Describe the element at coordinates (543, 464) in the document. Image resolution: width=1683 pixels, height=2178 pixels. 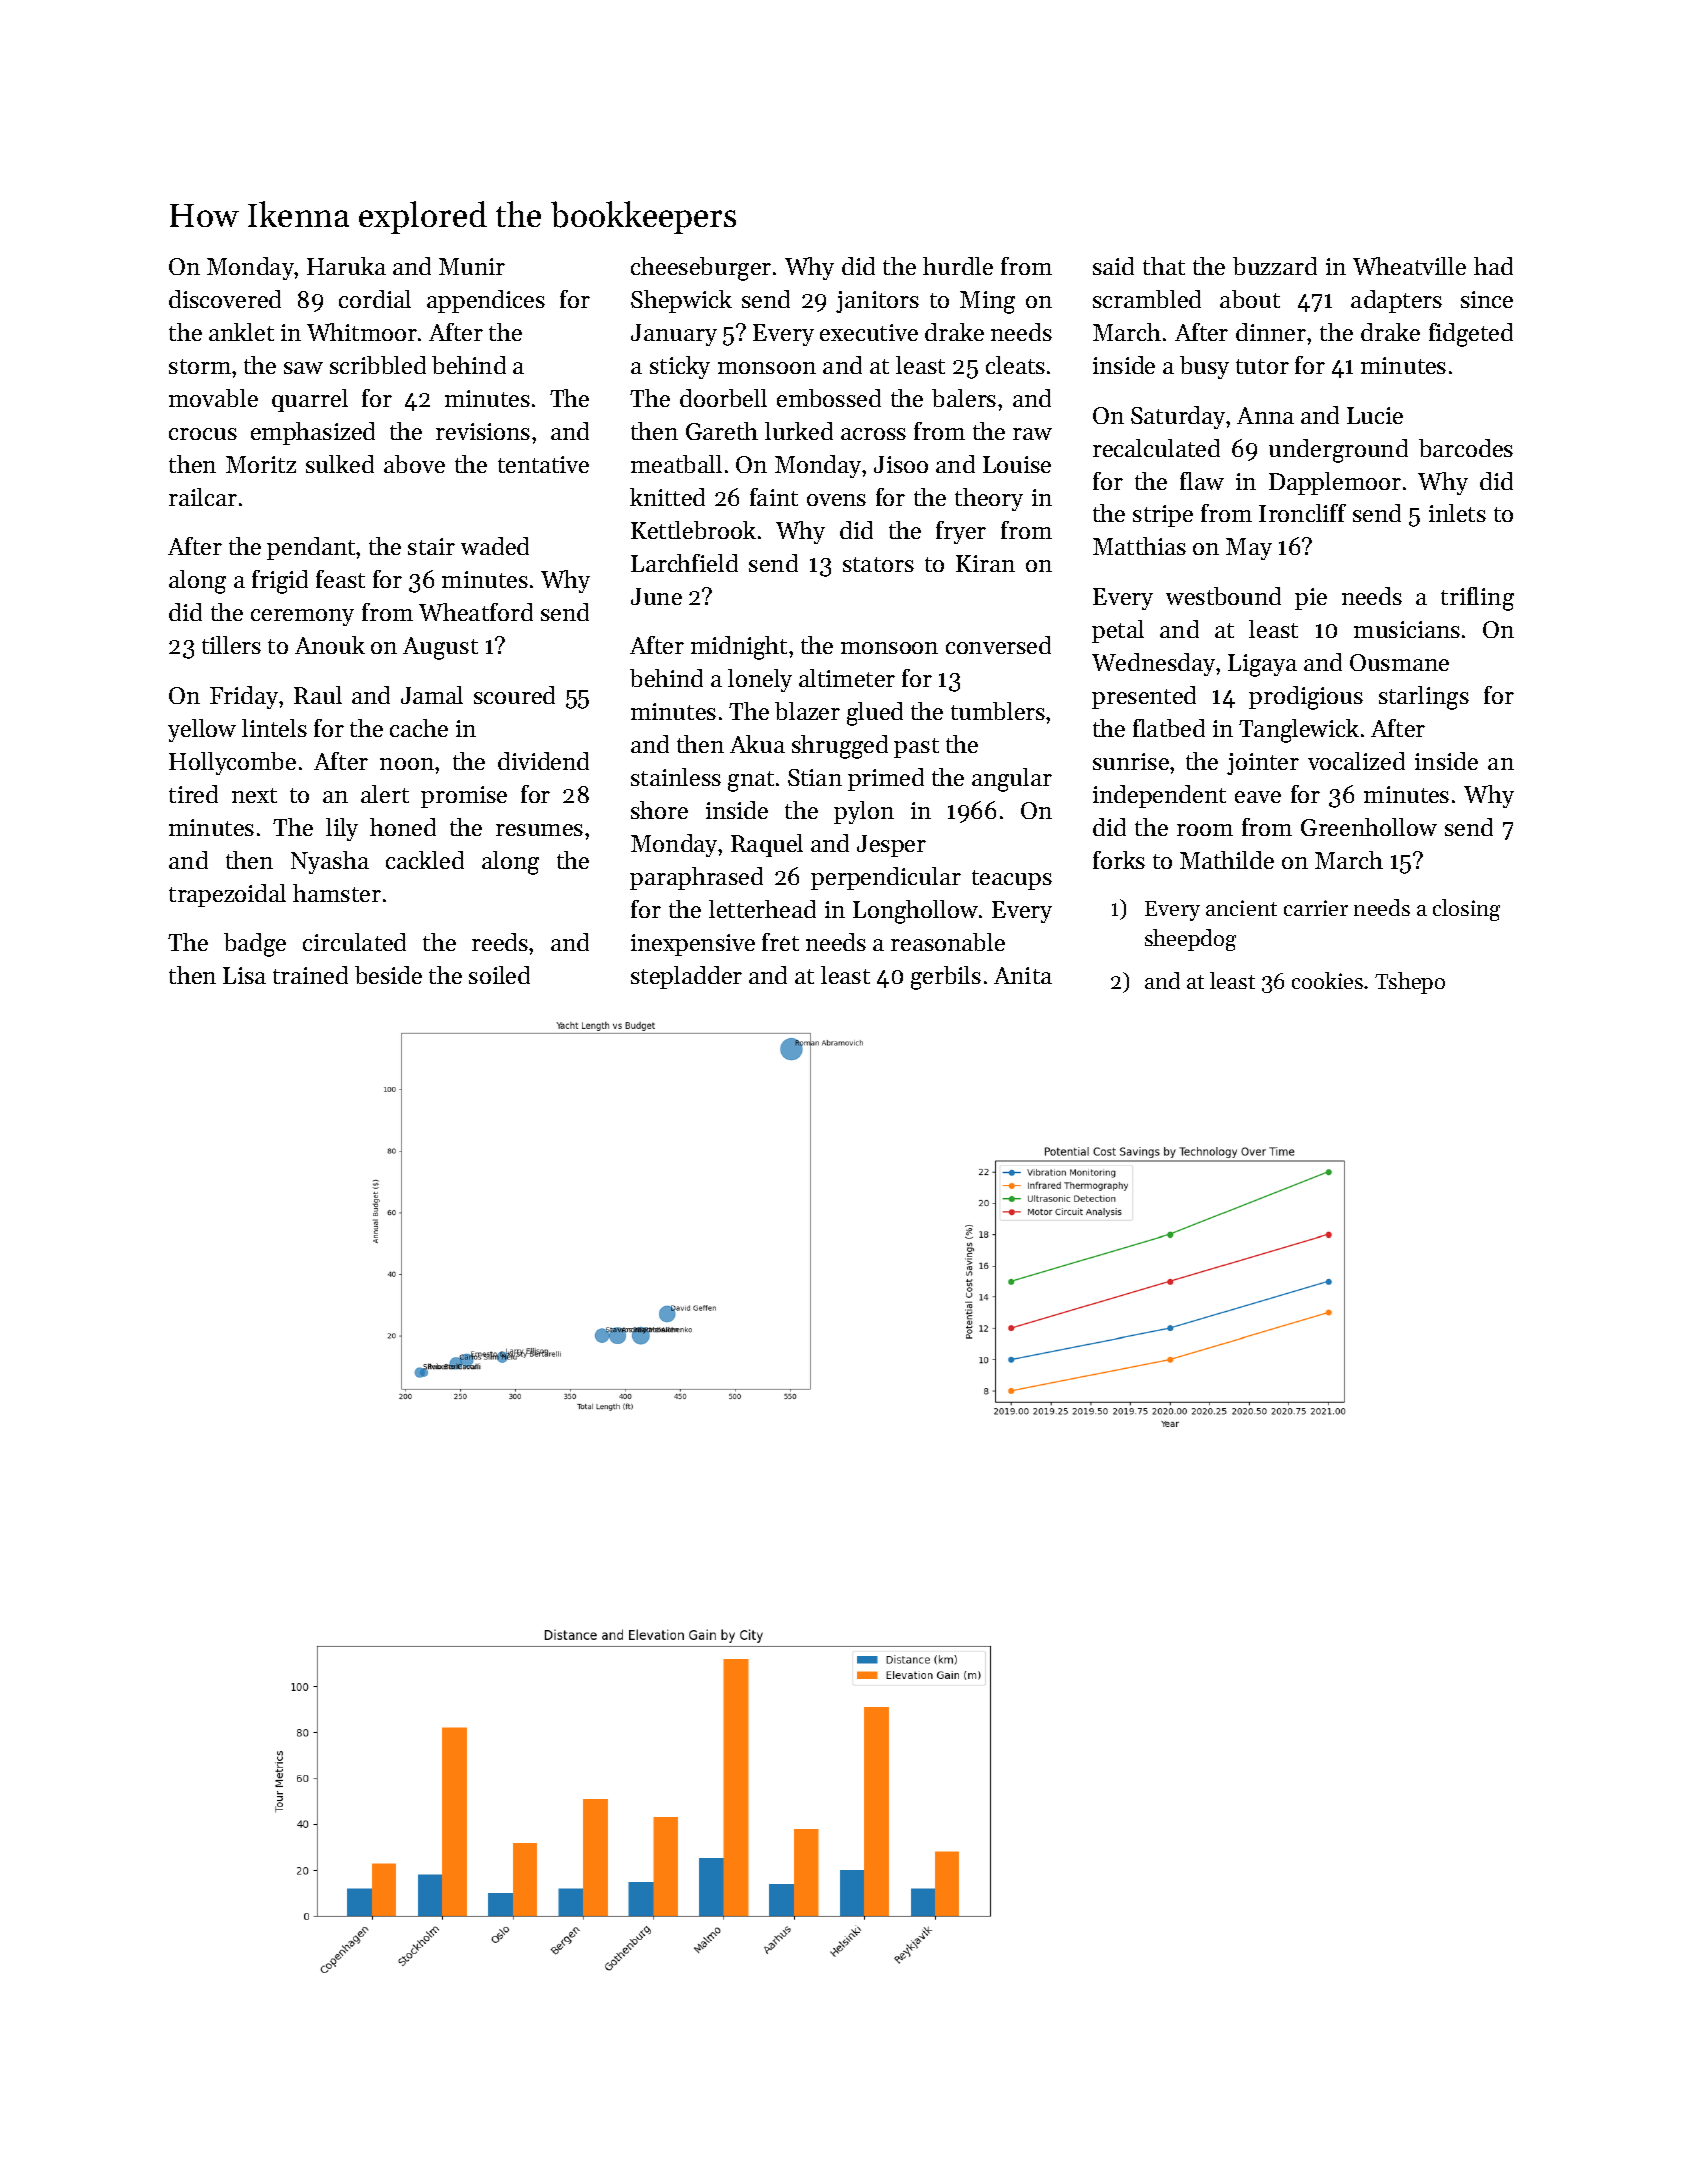
I see `tentative` at that location.
